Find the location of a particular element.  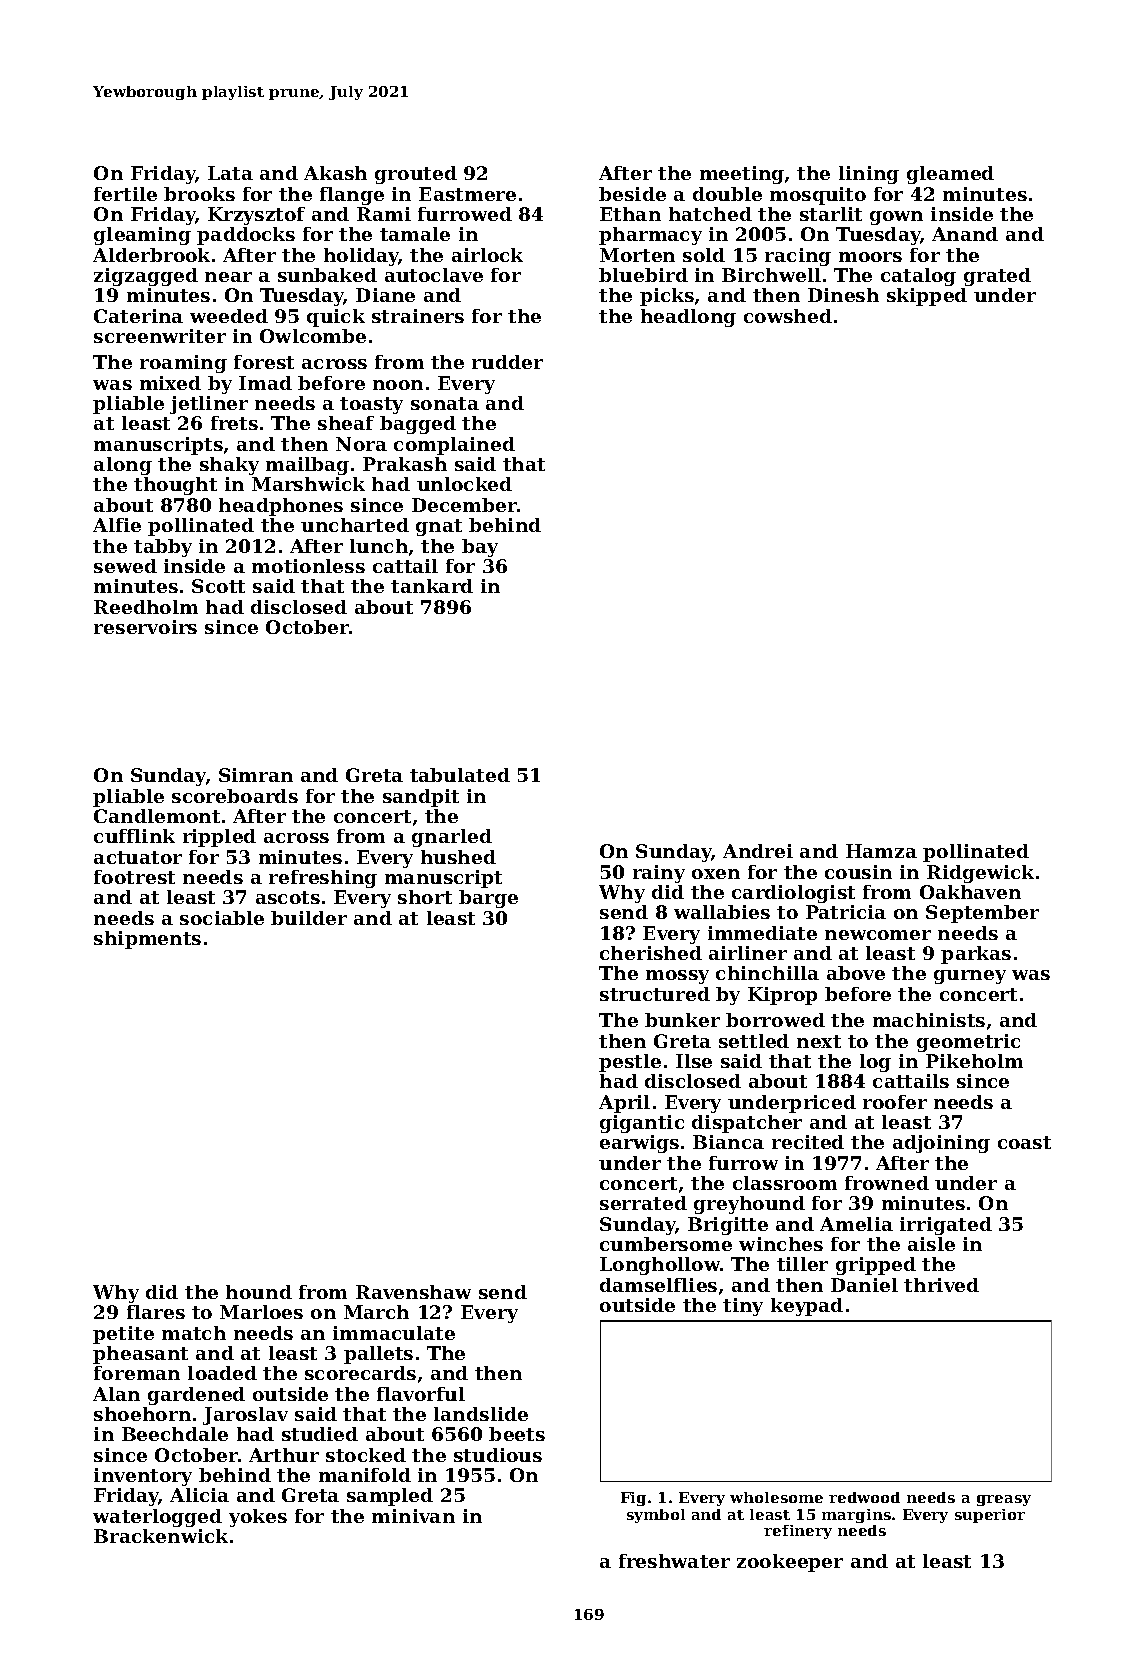

picks is located at coordinates (667, 297).
